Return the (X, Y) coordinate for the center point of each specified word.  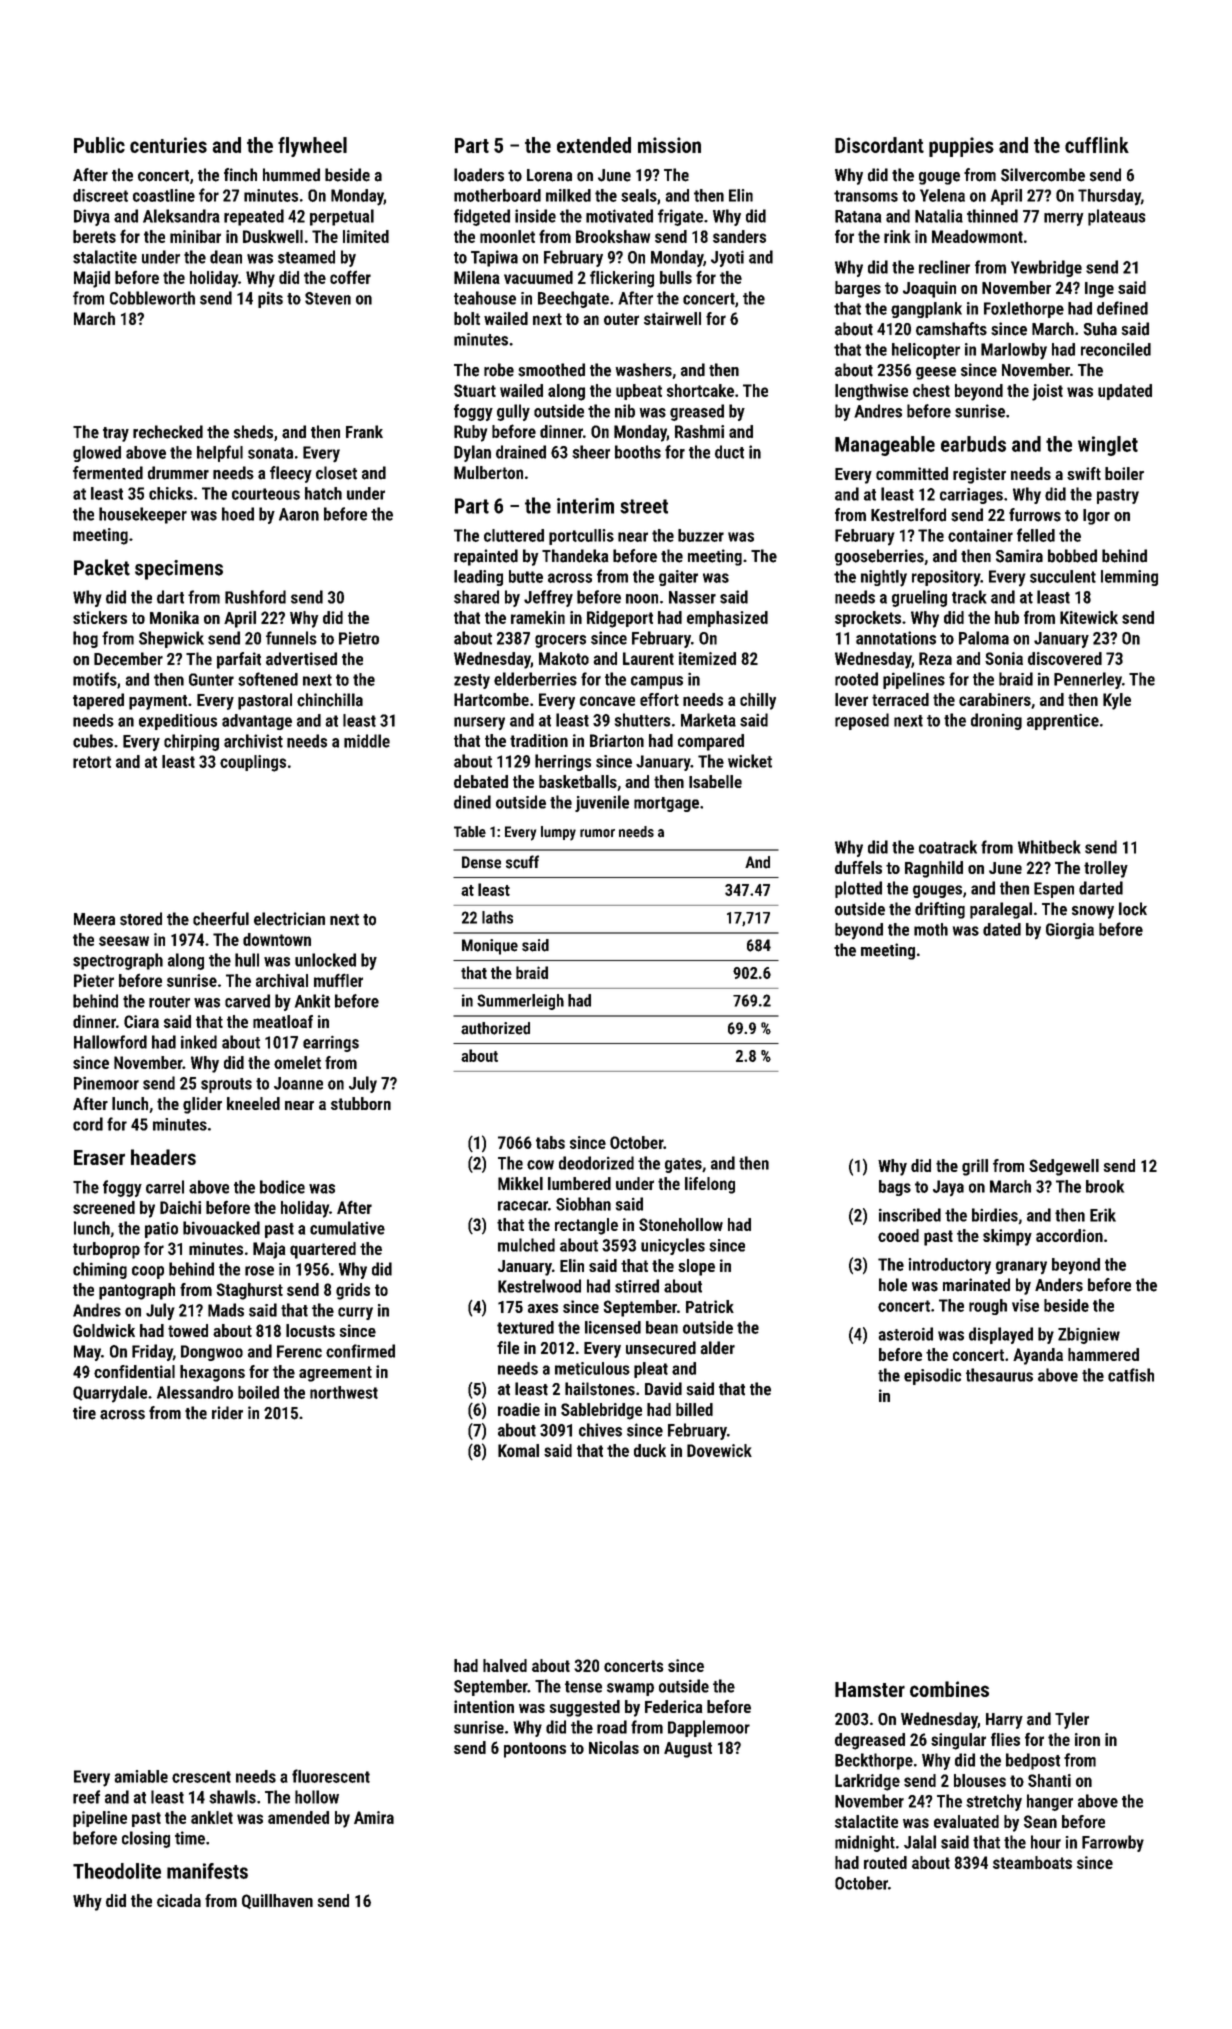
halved (505, 1665)
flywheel (312, 147)
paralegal (1001, 910)
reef (86, 1797)
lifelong (710, 1185)
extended (594, 145)
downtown (277, 939)
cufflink (1097, 145)
